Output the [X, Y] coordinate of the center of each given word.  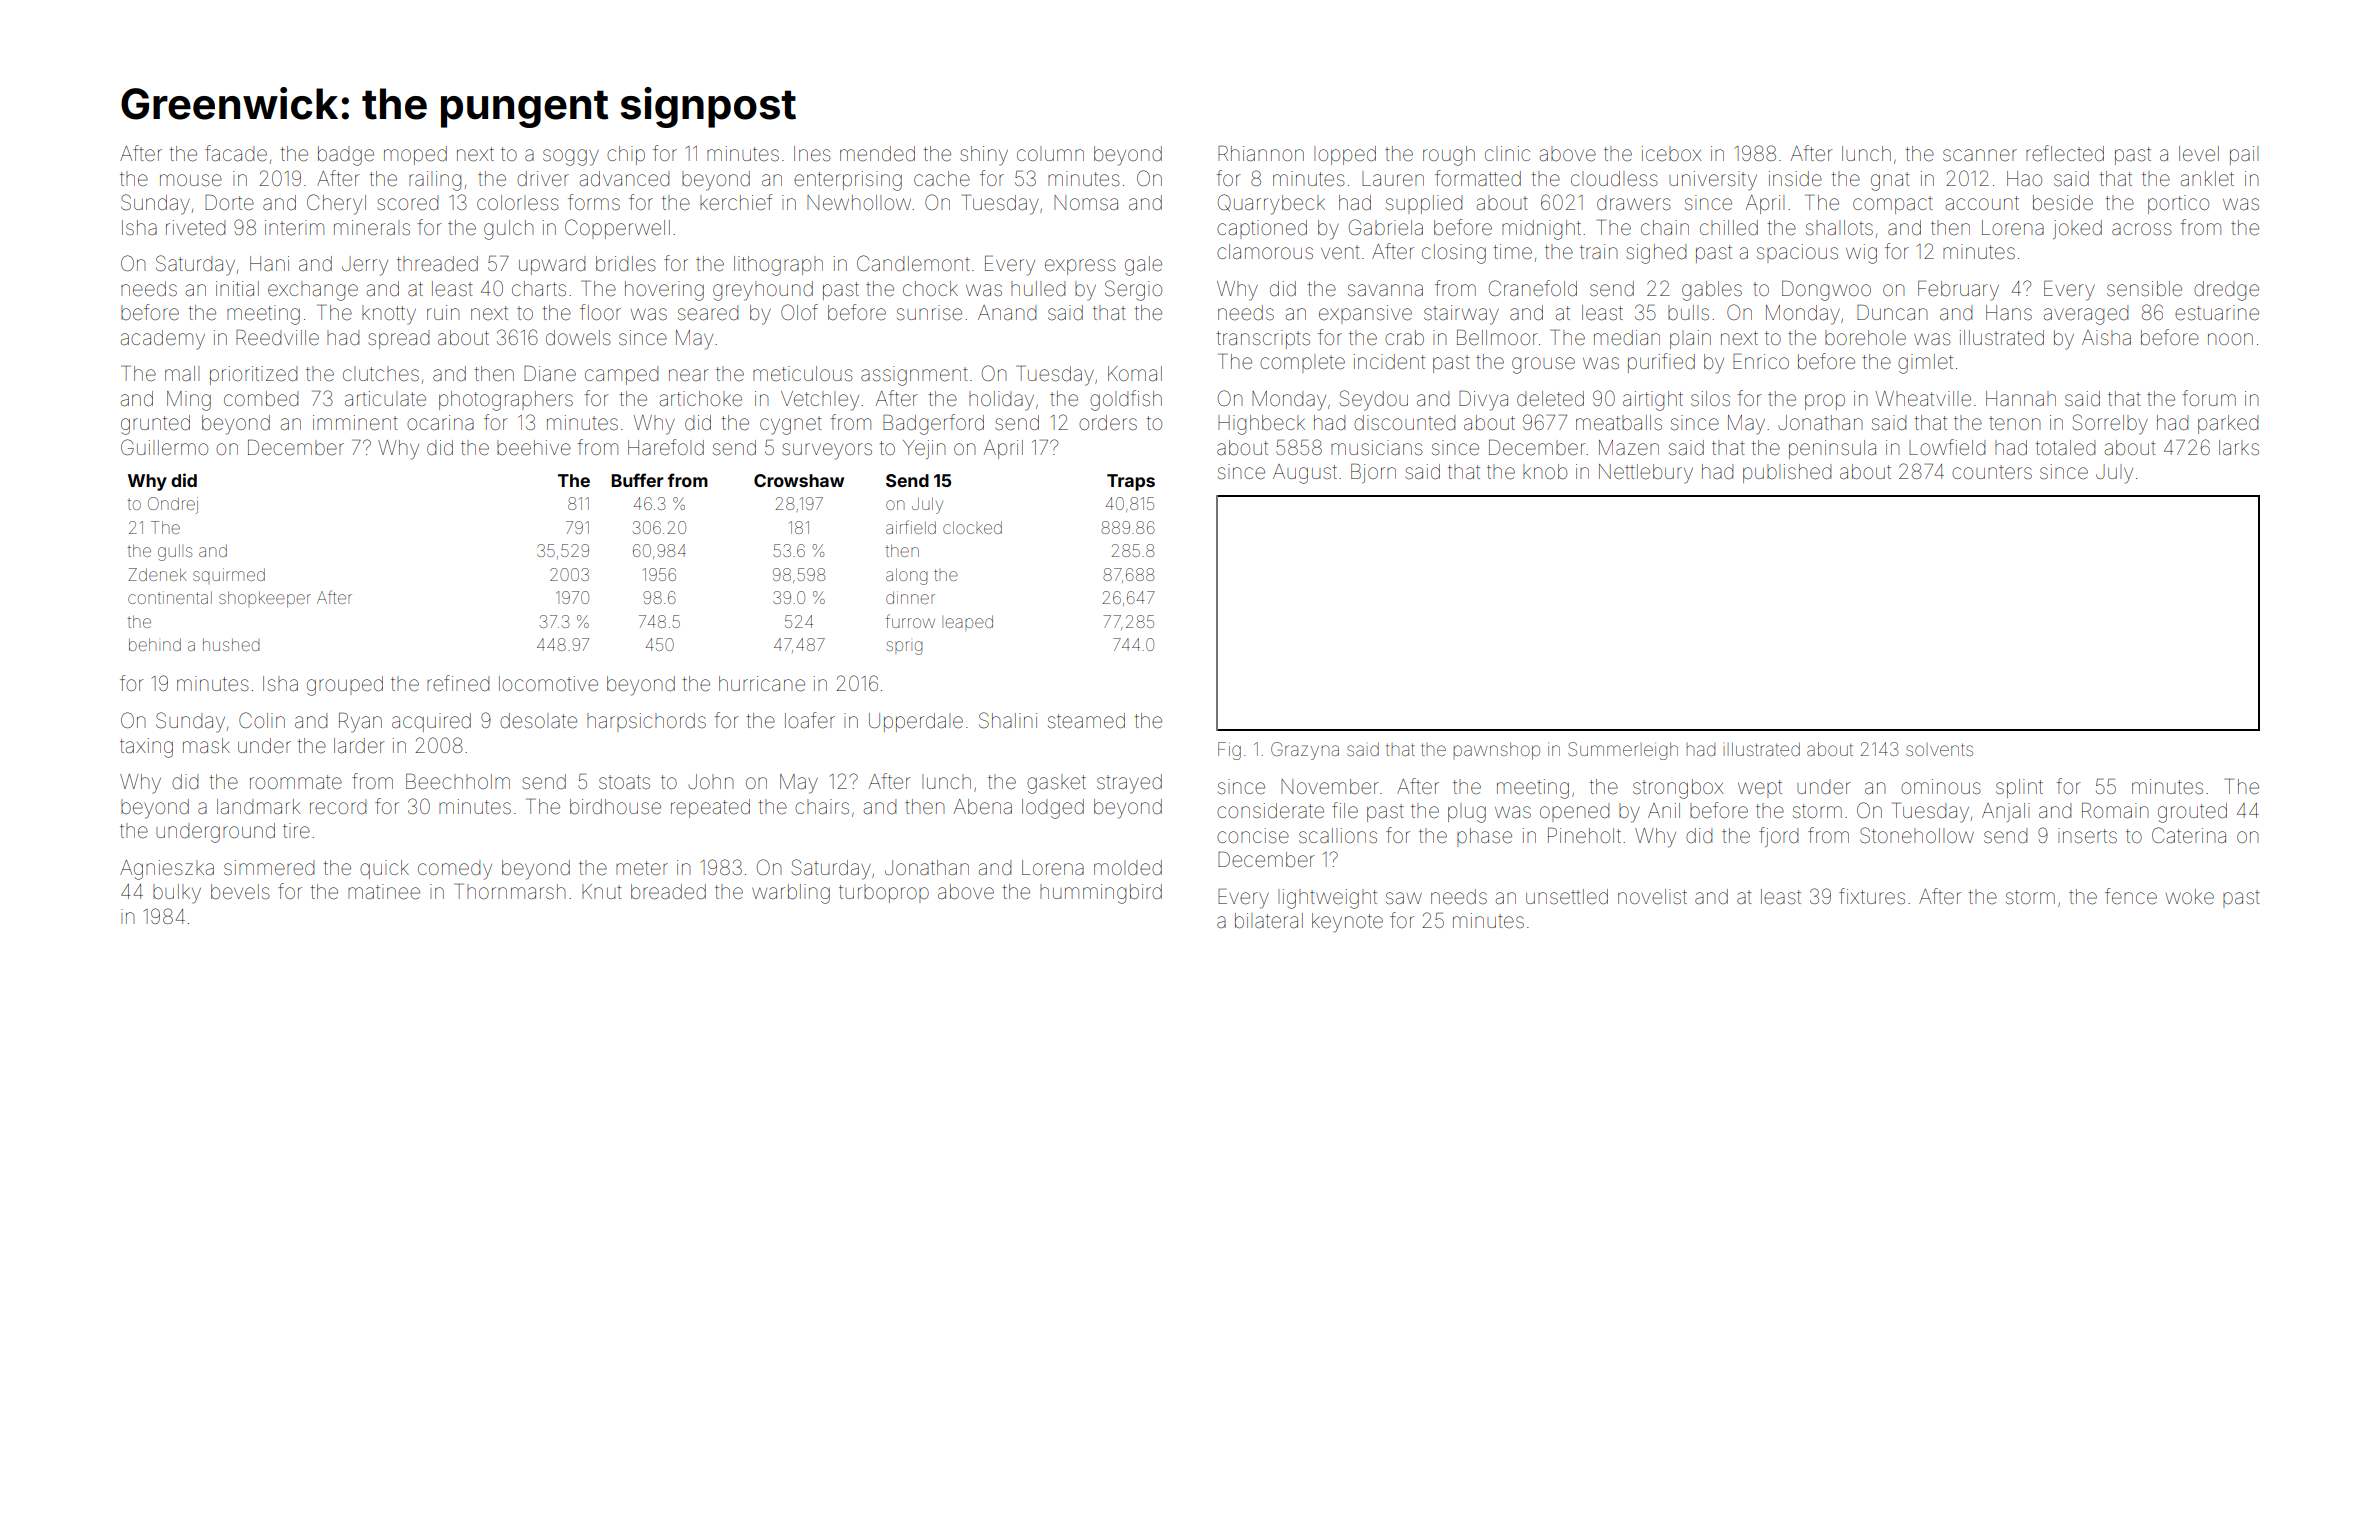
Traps [1131, 482]
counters [1992, 472]
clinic [1507, 153]
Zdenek [157, 574]
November [1330, 787]
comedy [455, 870]
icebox [1671, 153]
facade [236, 153]
